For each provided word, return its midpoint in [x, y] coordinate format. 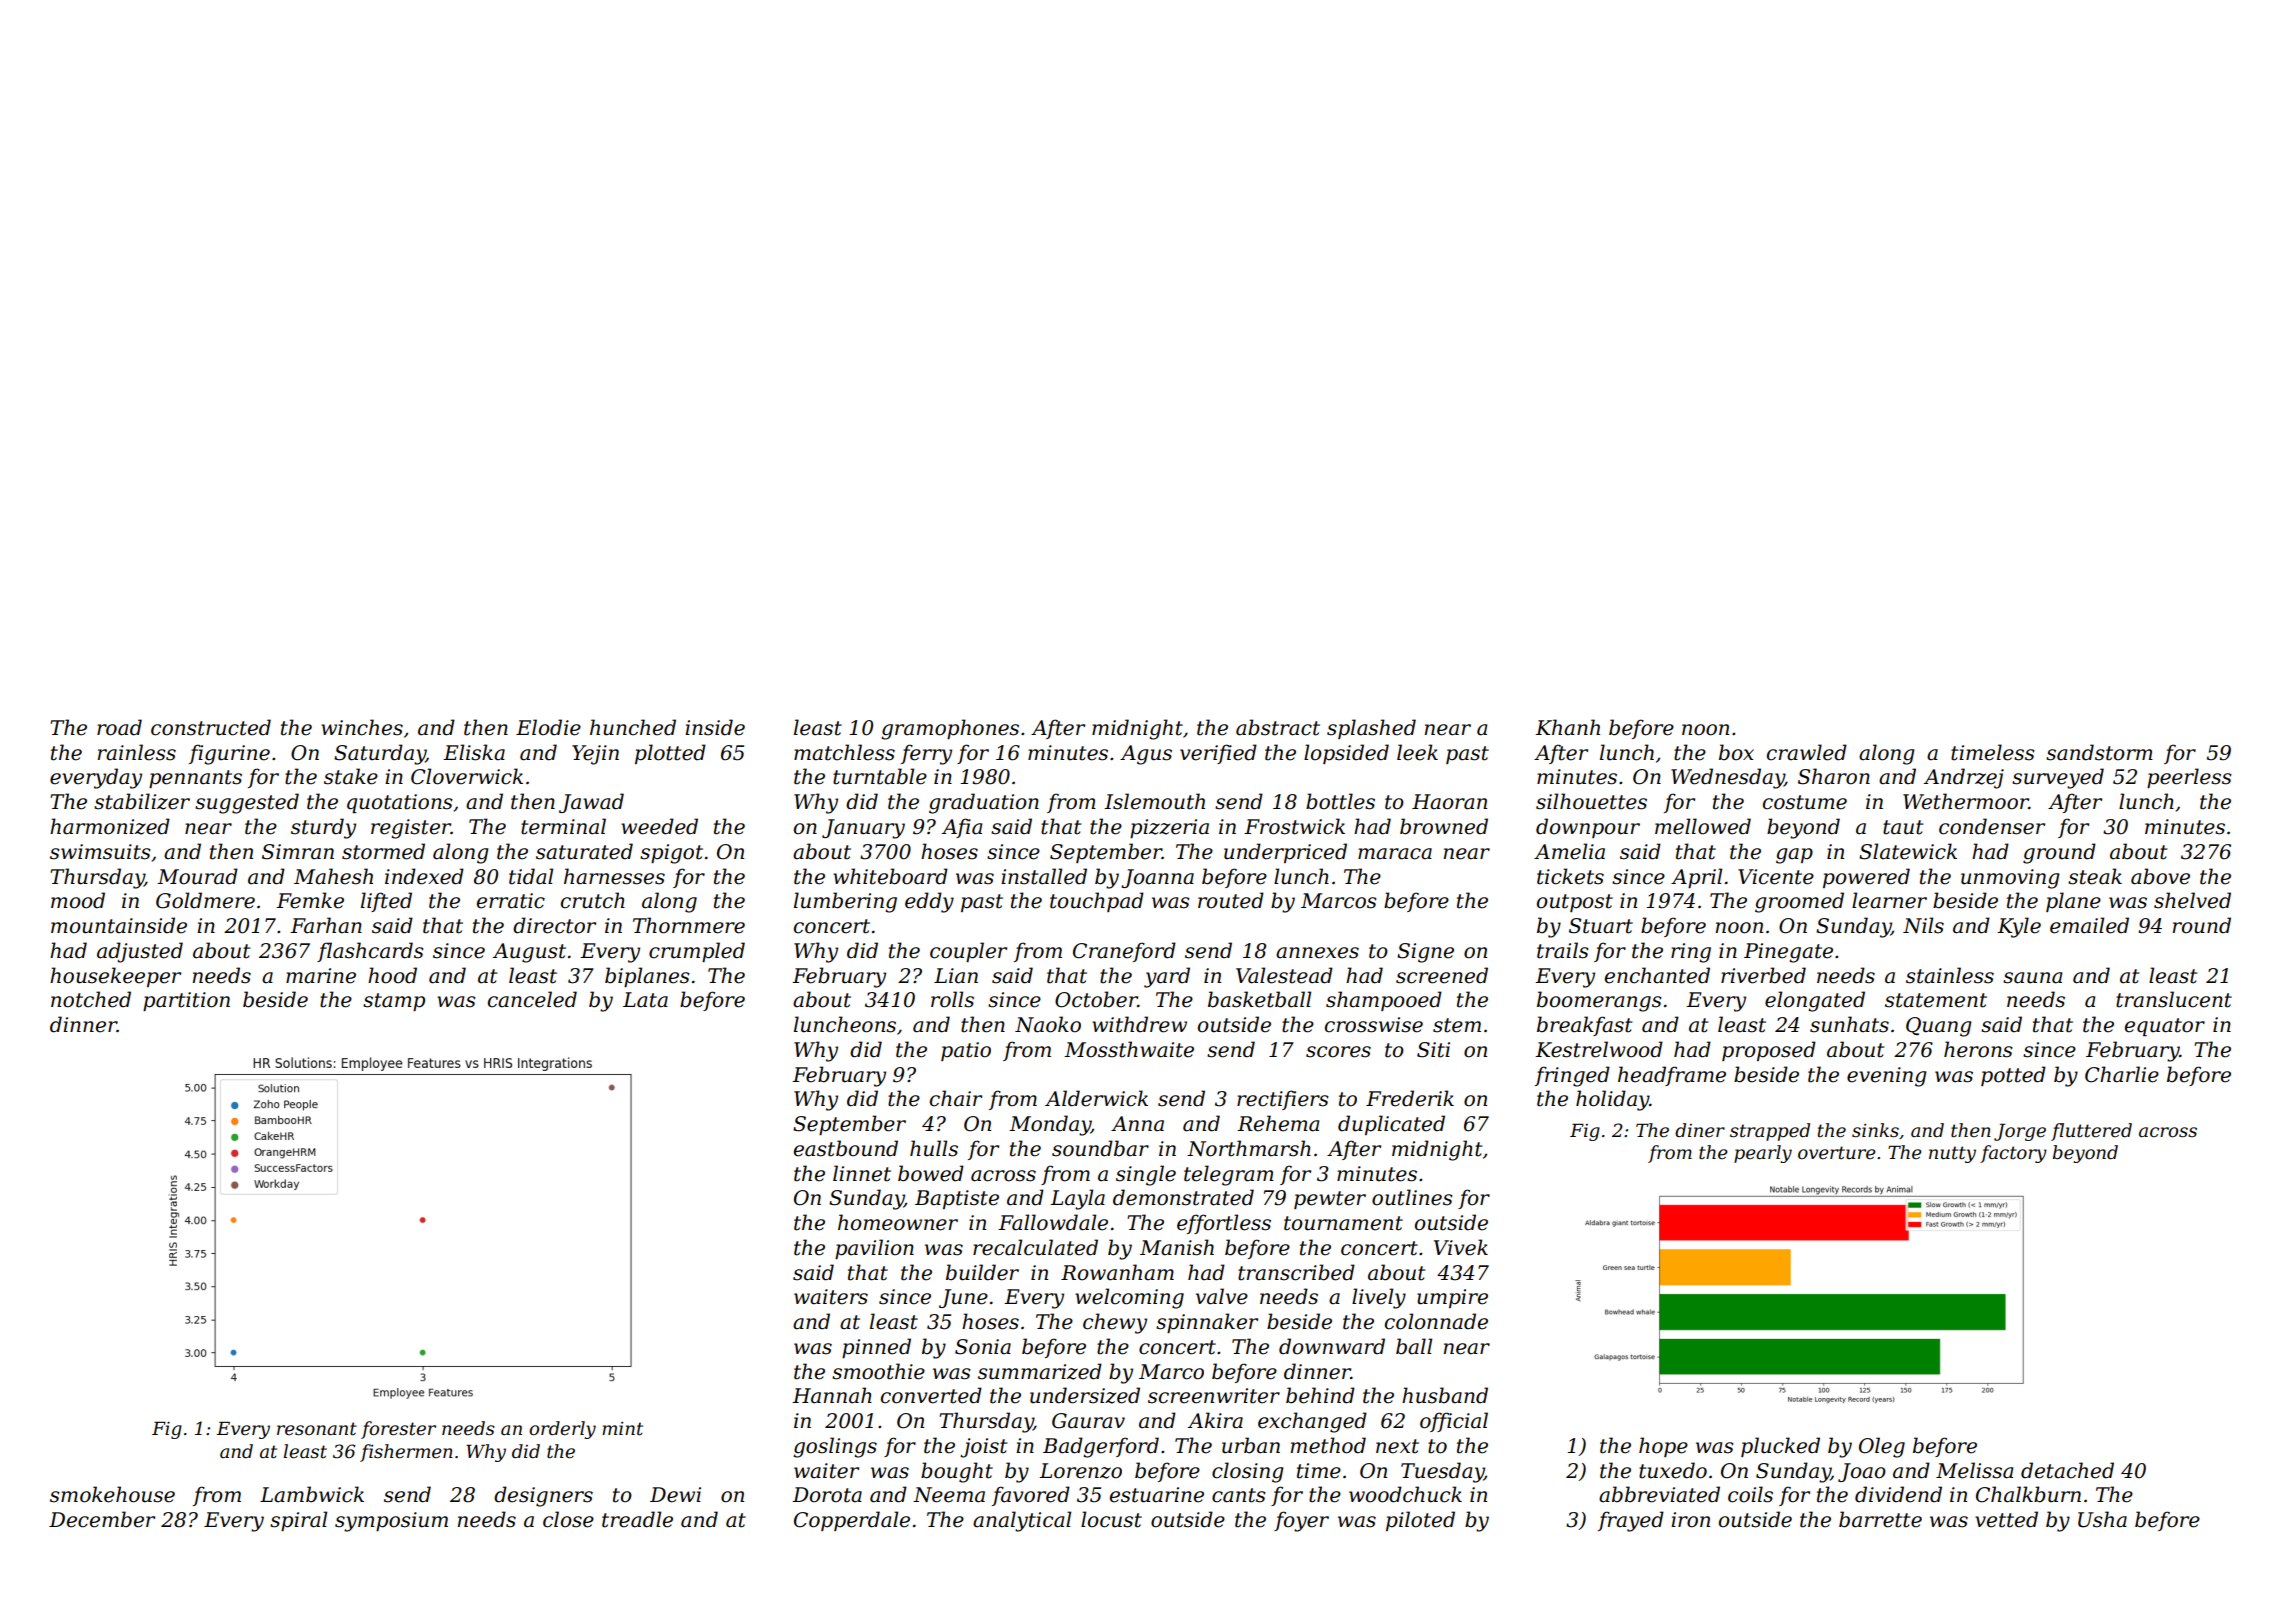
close [568, 1519]
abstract [1278, 727]
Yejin [595, 755]
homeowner [898, 1222]
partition [186, 1001]
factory [2013, 1154]
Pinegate [1788, 953]
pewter [1330, 1200]
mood [78, 900]
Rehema [1278, 1123]
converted [931, 1395]
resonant [317, 1429]
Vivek [1461, 1247]
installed [1044, 876]
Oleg [1882, 1447]
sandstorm [2099, 752]
